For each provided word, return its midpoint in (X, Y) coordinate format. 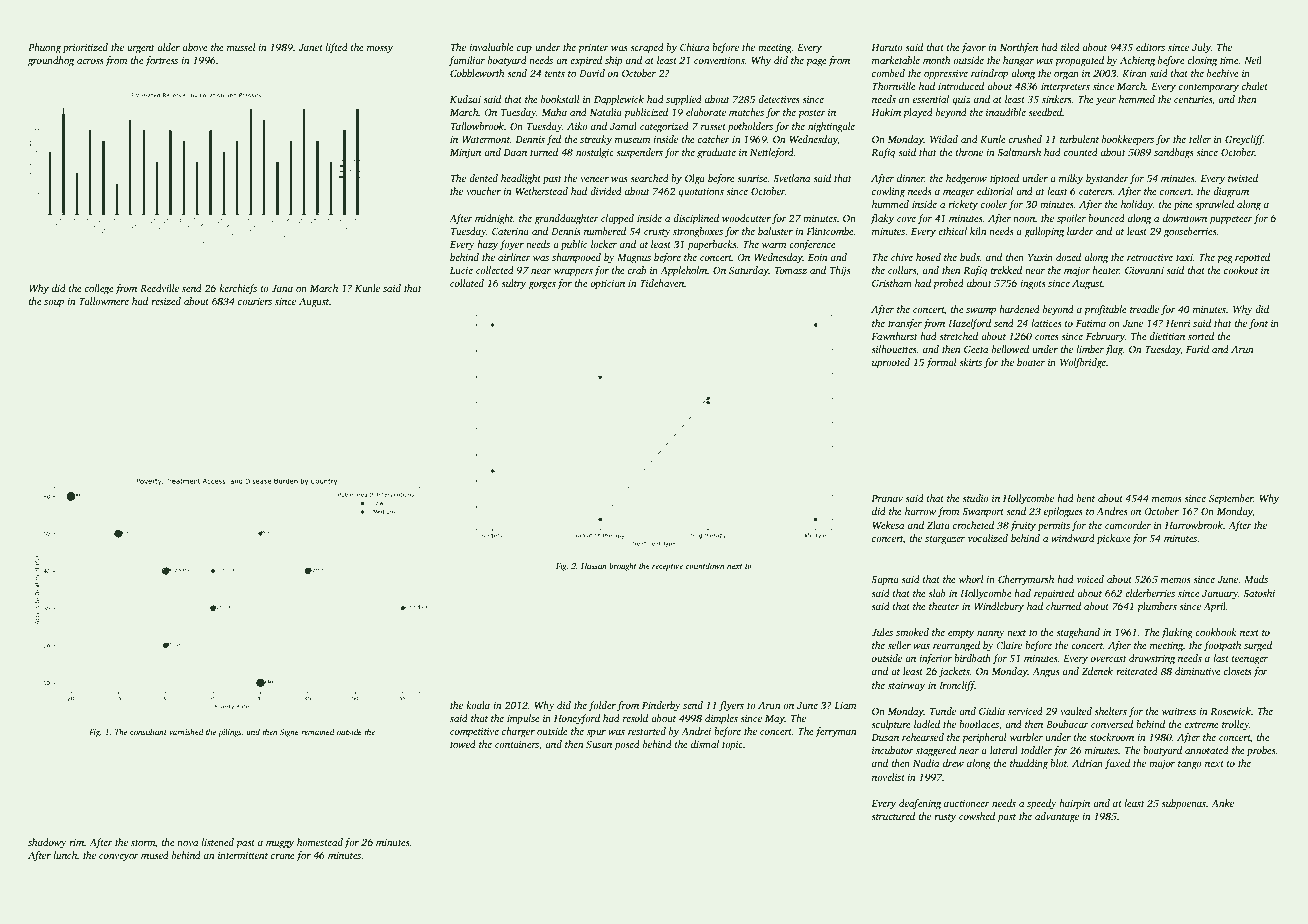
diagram (1231, 192)
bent (1086, 498)
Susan (599, 744)
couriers (255, 301)
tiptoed (1004, 179)
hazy (487, 245)
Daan (515, 152)
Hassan (594, 566)
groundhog (51, 61)
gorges (542, 286)
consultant (148, 731)
